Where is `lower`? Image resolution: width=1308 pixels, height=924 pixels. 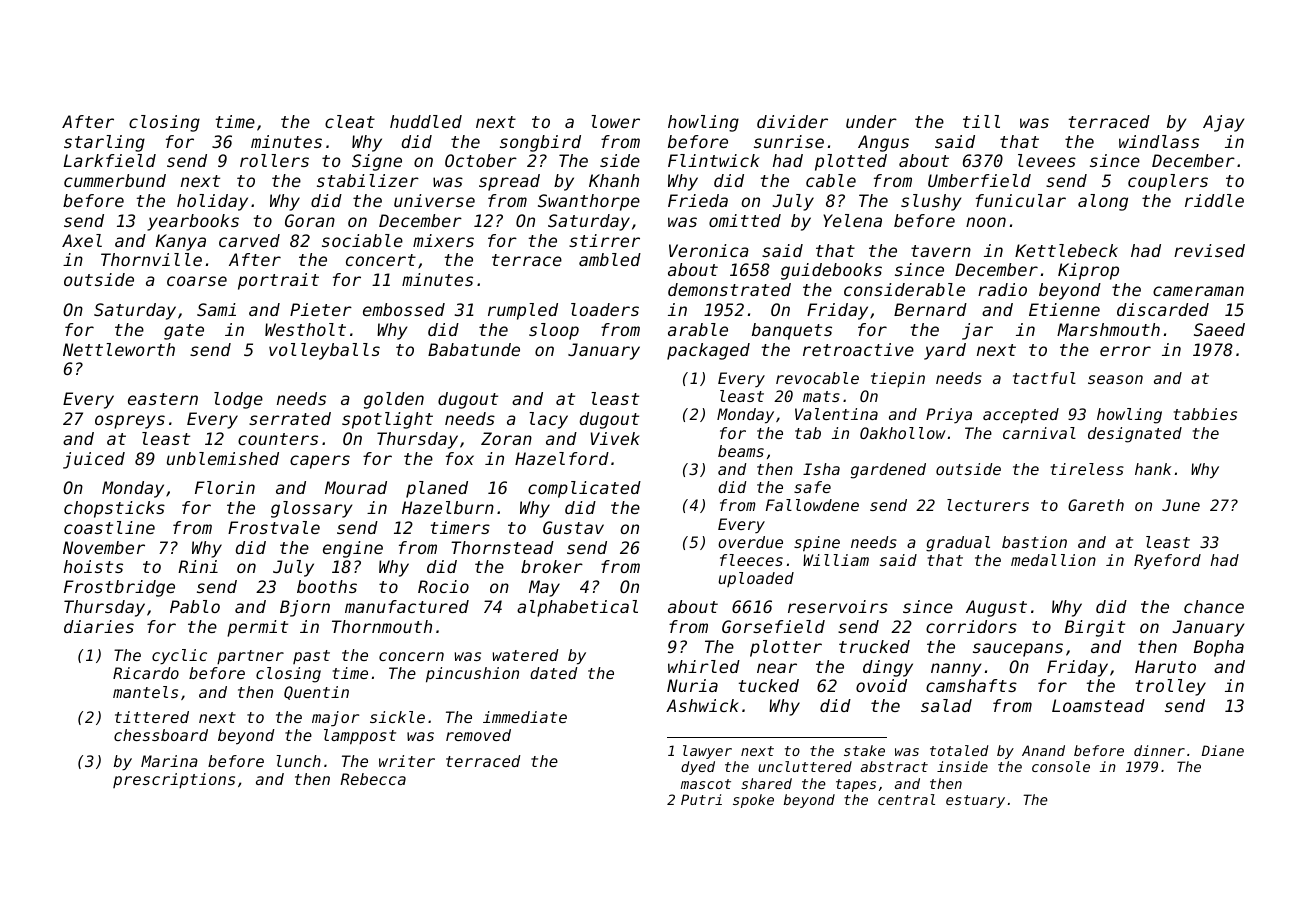 lower is located at coordinates (615, 121).
